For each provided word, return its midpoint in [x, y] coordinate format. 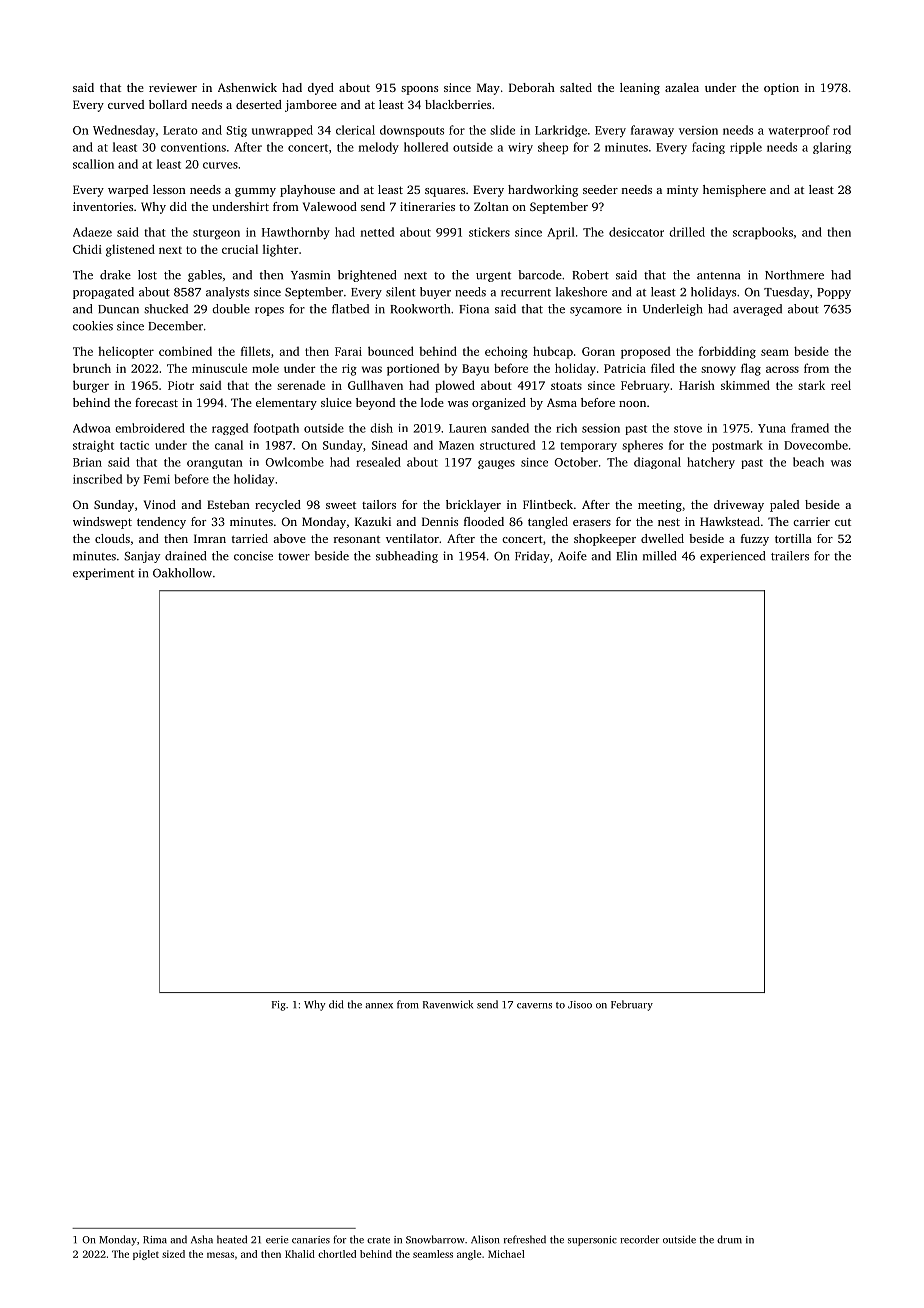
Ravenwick [448, 1004]
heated [232, 1239]
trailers [790, 556]
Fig [279, 1006]
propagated [103, 293]
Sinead [390, 445]
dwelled [662, 538]
